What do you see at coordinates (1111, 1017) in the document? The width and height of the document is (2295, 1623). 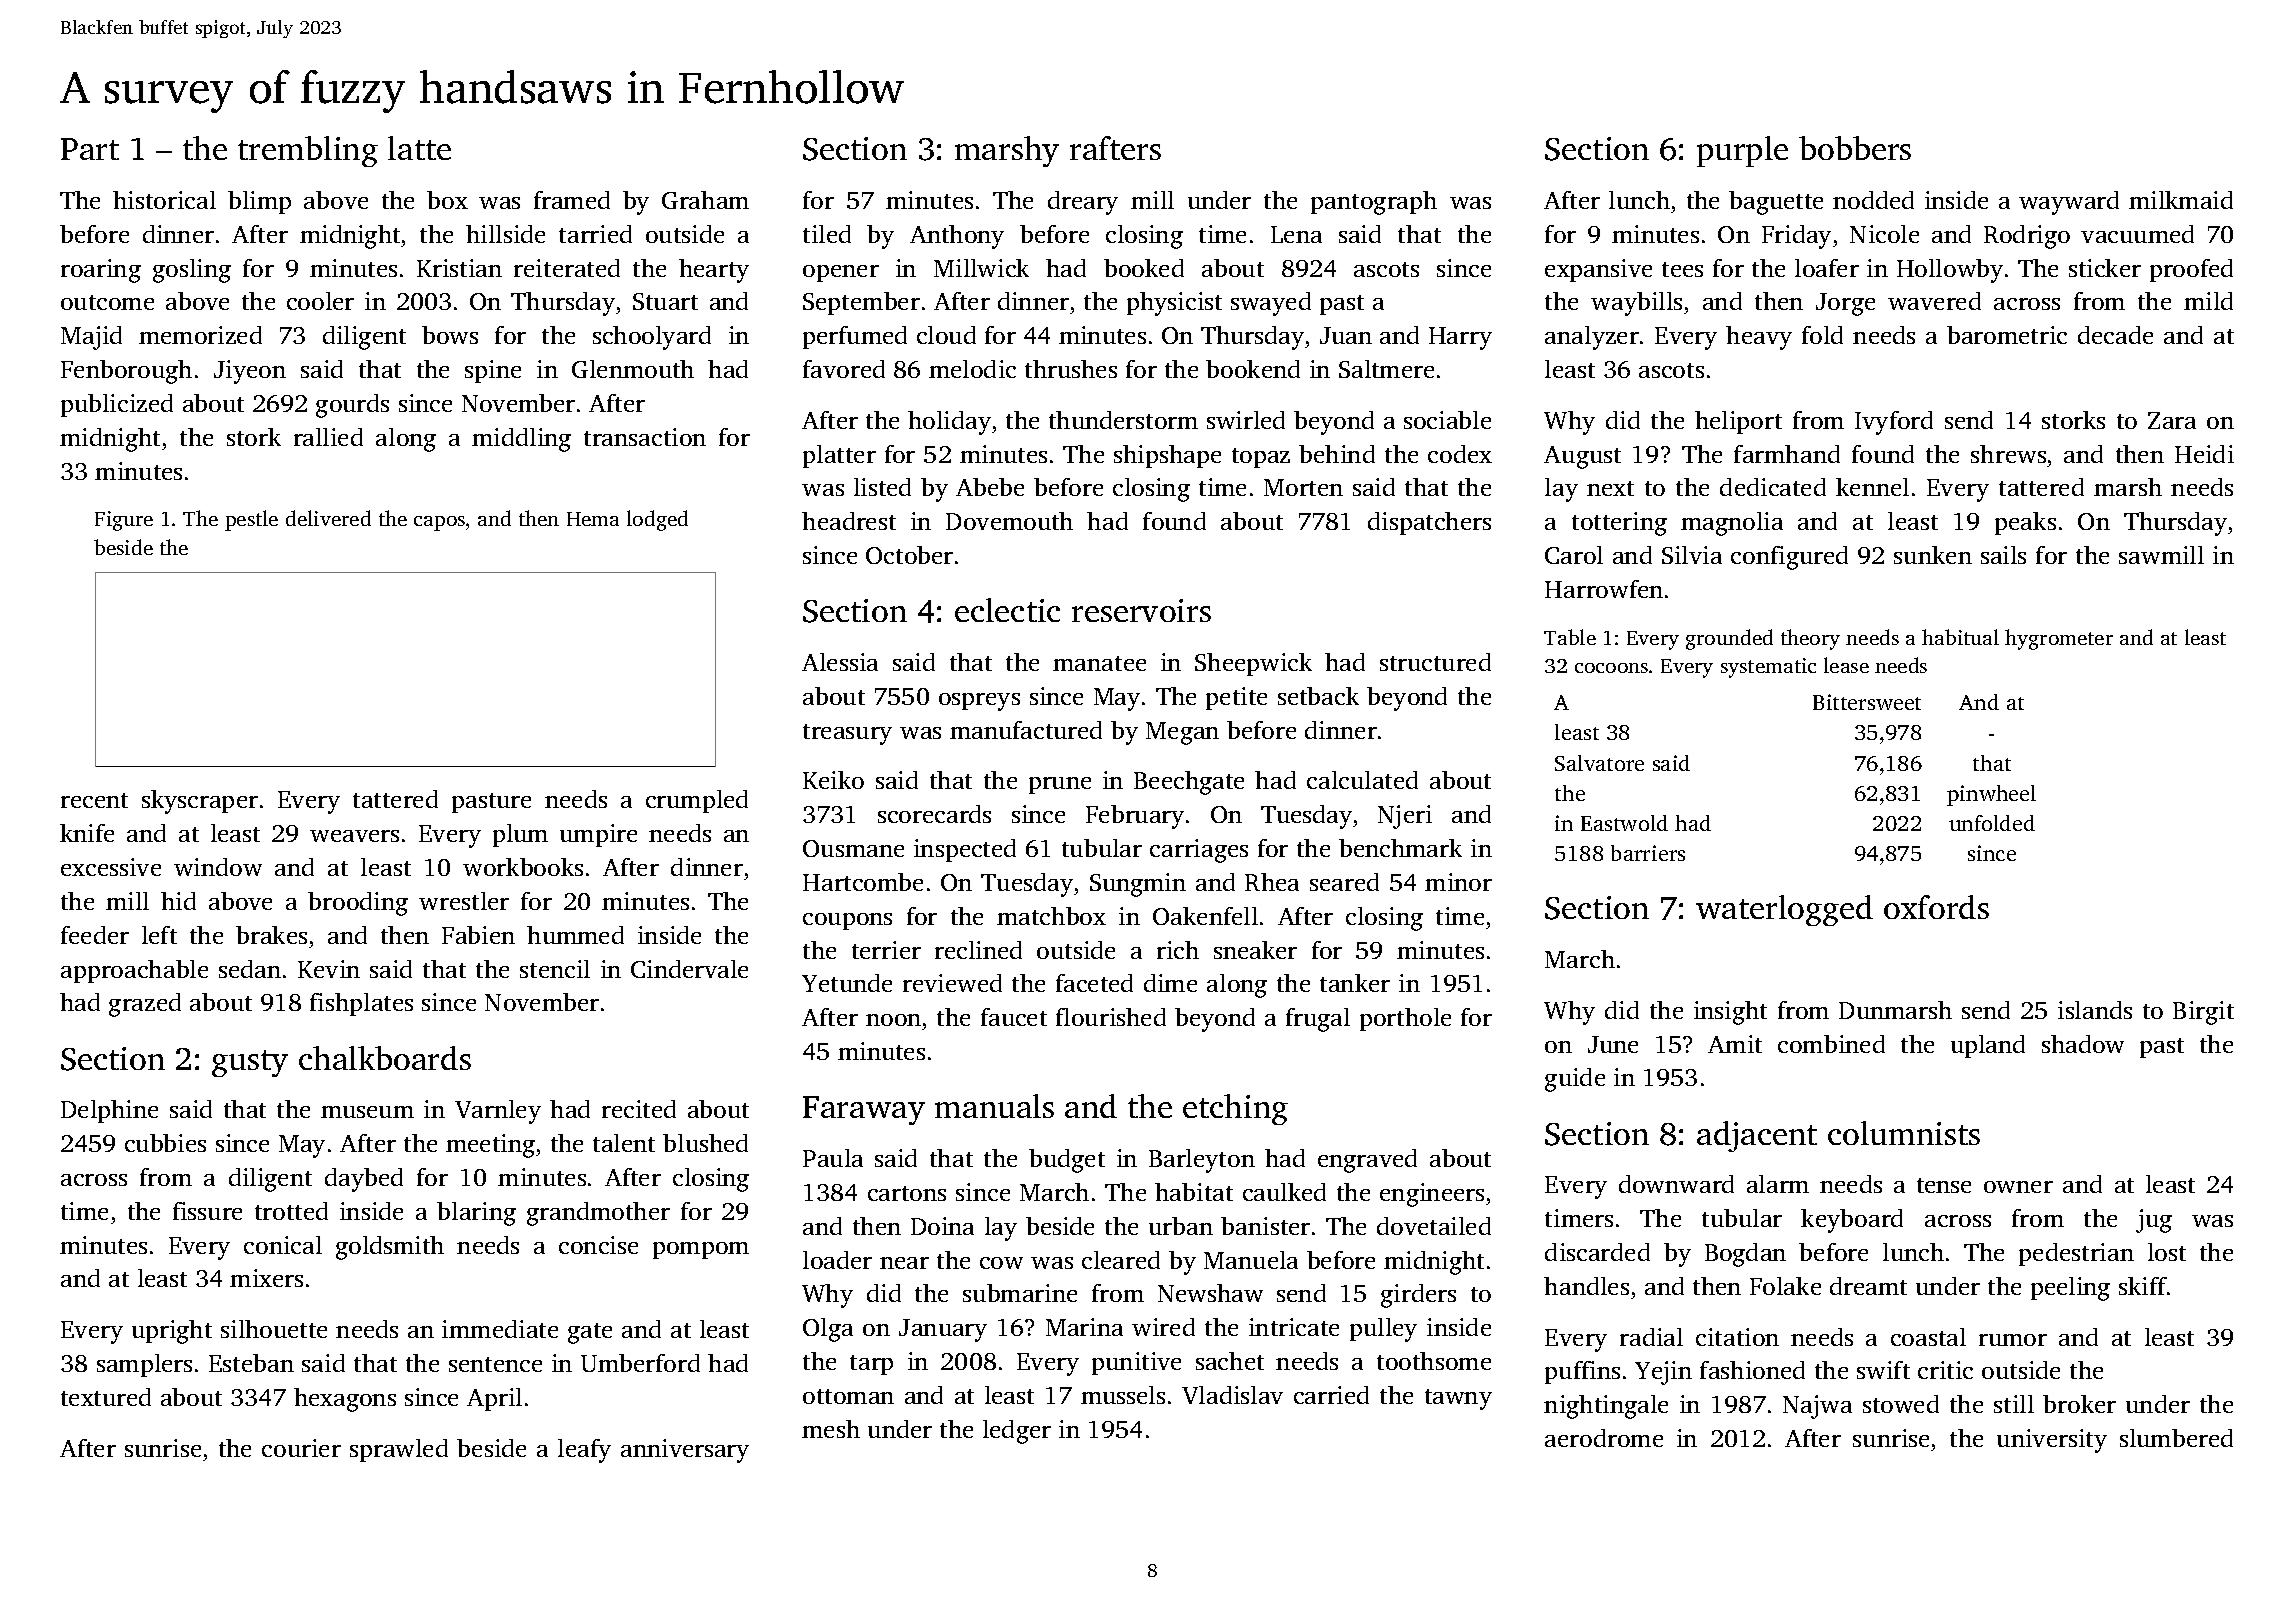 I see `flourished` at bounding box center [1111, 1017].
